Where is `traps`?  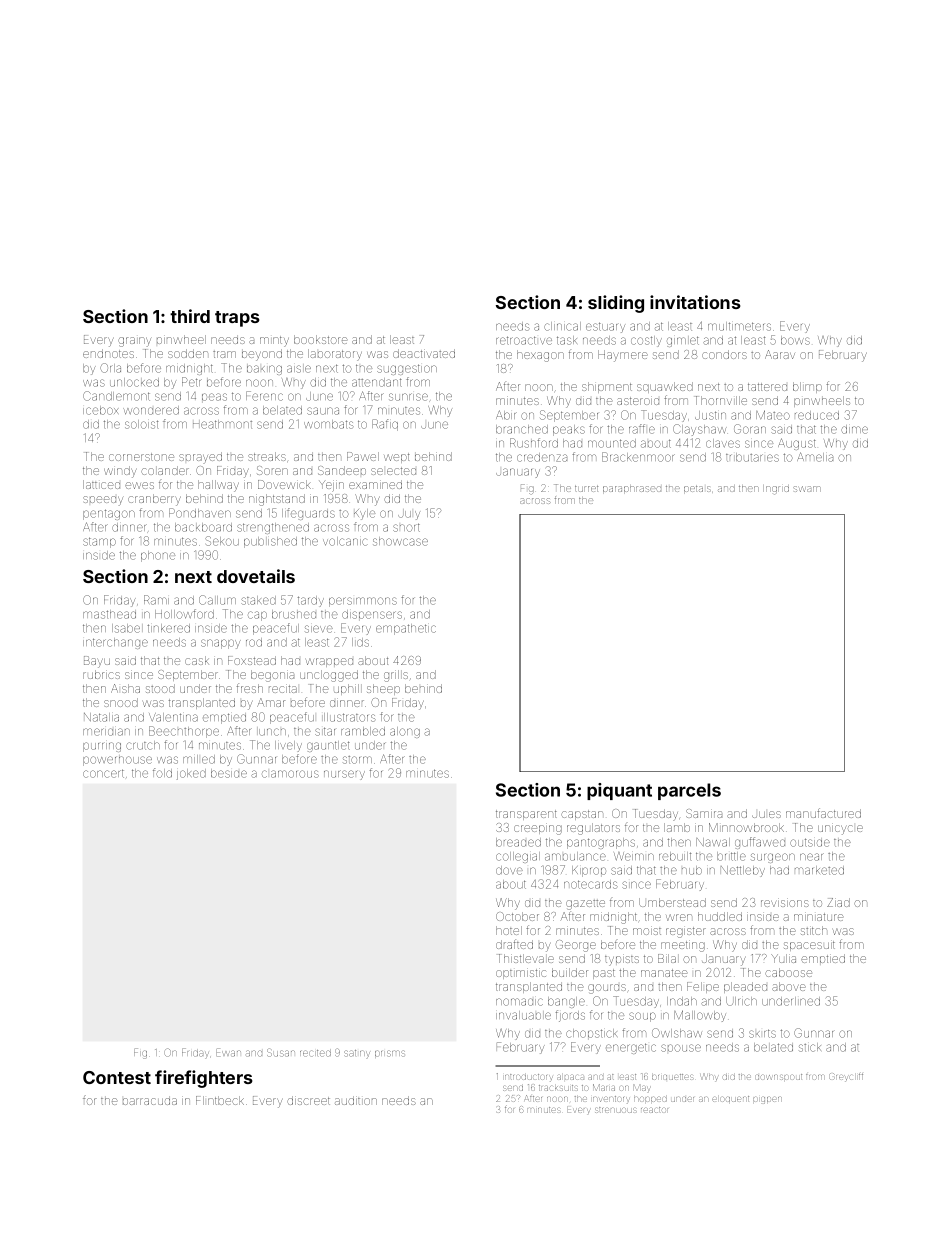
traps is located at coordinates (237, 319).
